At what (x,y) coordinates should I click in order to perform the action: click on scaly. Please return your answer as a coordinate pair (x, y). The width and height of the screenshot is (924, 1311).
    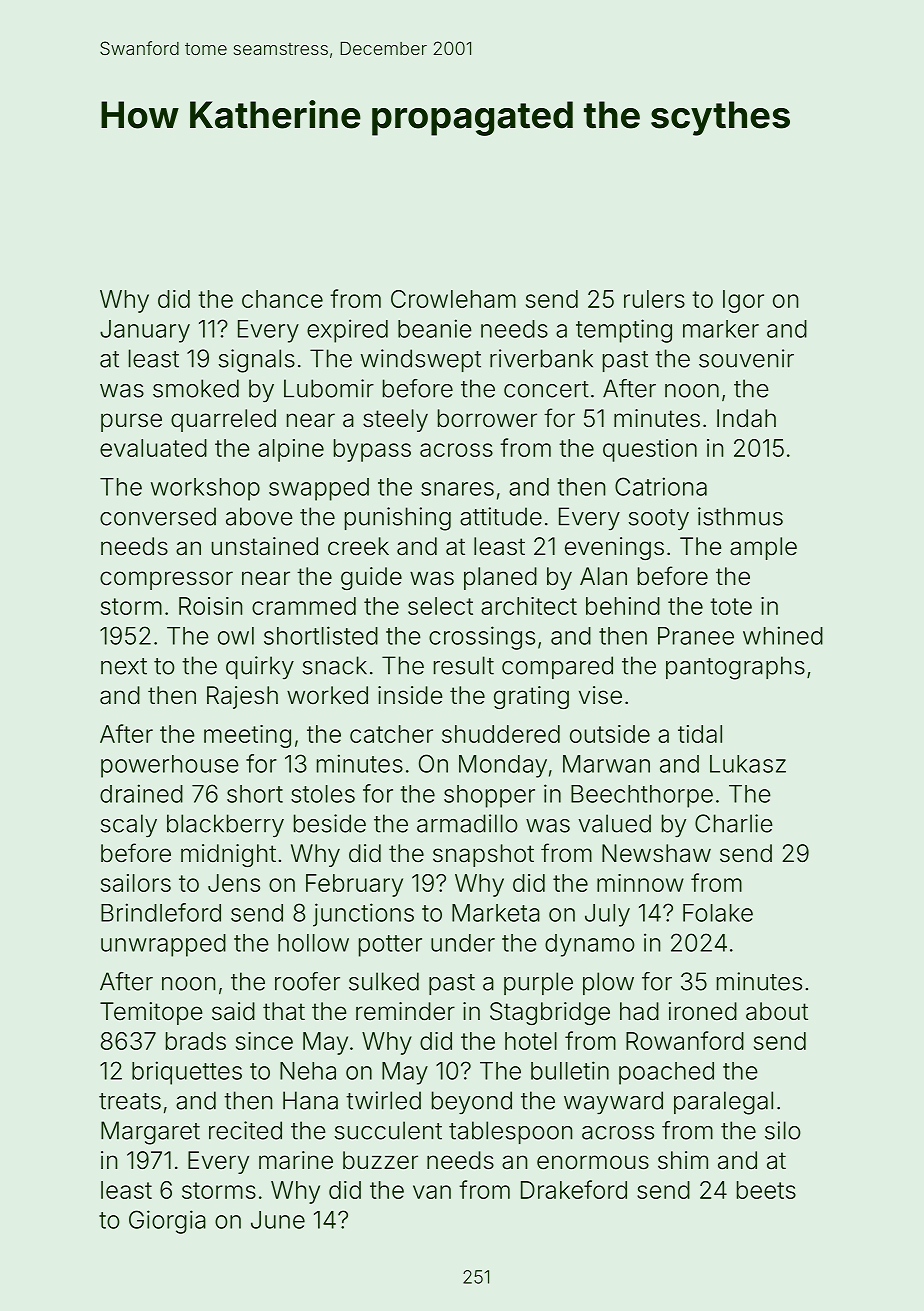
    Looking at the image, I should click on (129, 826).
